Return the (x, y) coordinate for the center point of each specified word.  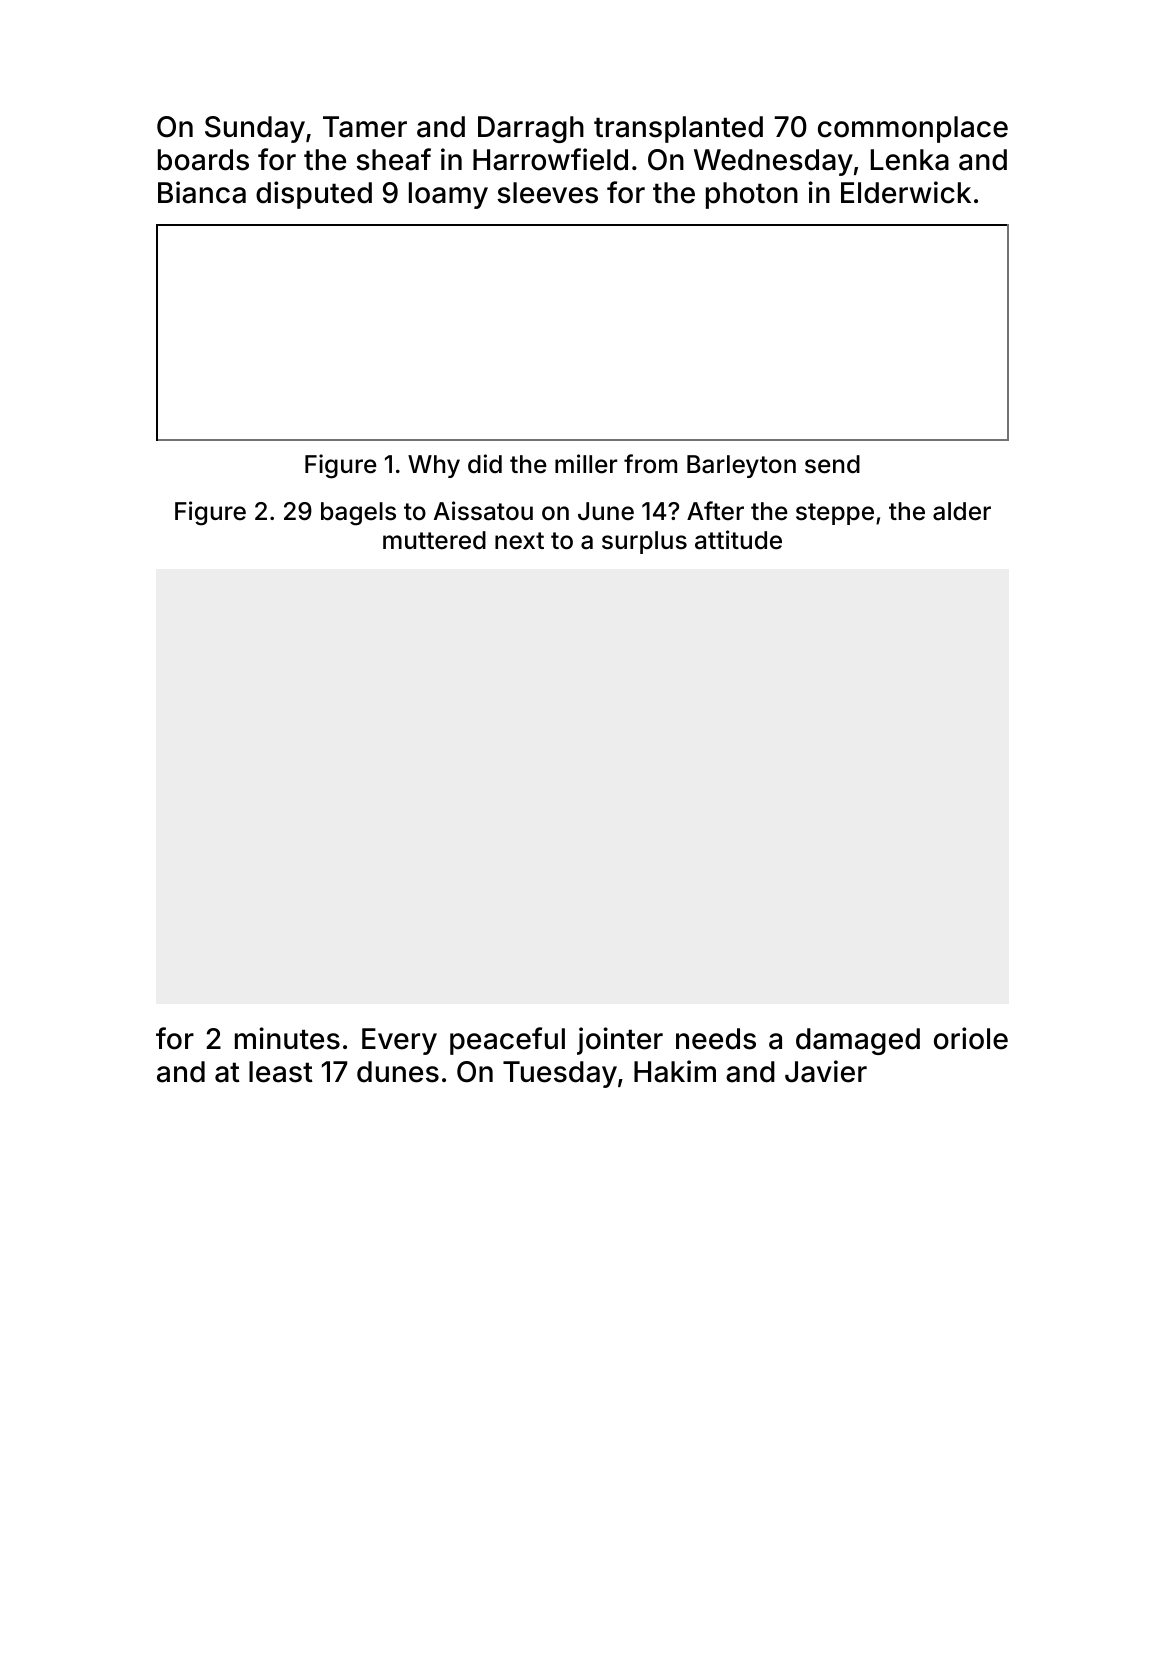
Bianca (202, 192)
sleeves (547, 193)
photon (752, 195)
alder (962, 511)
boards (203, 160)
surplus (644, 542)
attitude (738, 540)
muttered (434, 540)
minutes (287, 1038)
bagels (358, 514)
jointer (620, 1041)
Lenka (910, 160)
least (281, 1072)
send (832, 464)
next (519, 540)
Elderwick (906, 192)
